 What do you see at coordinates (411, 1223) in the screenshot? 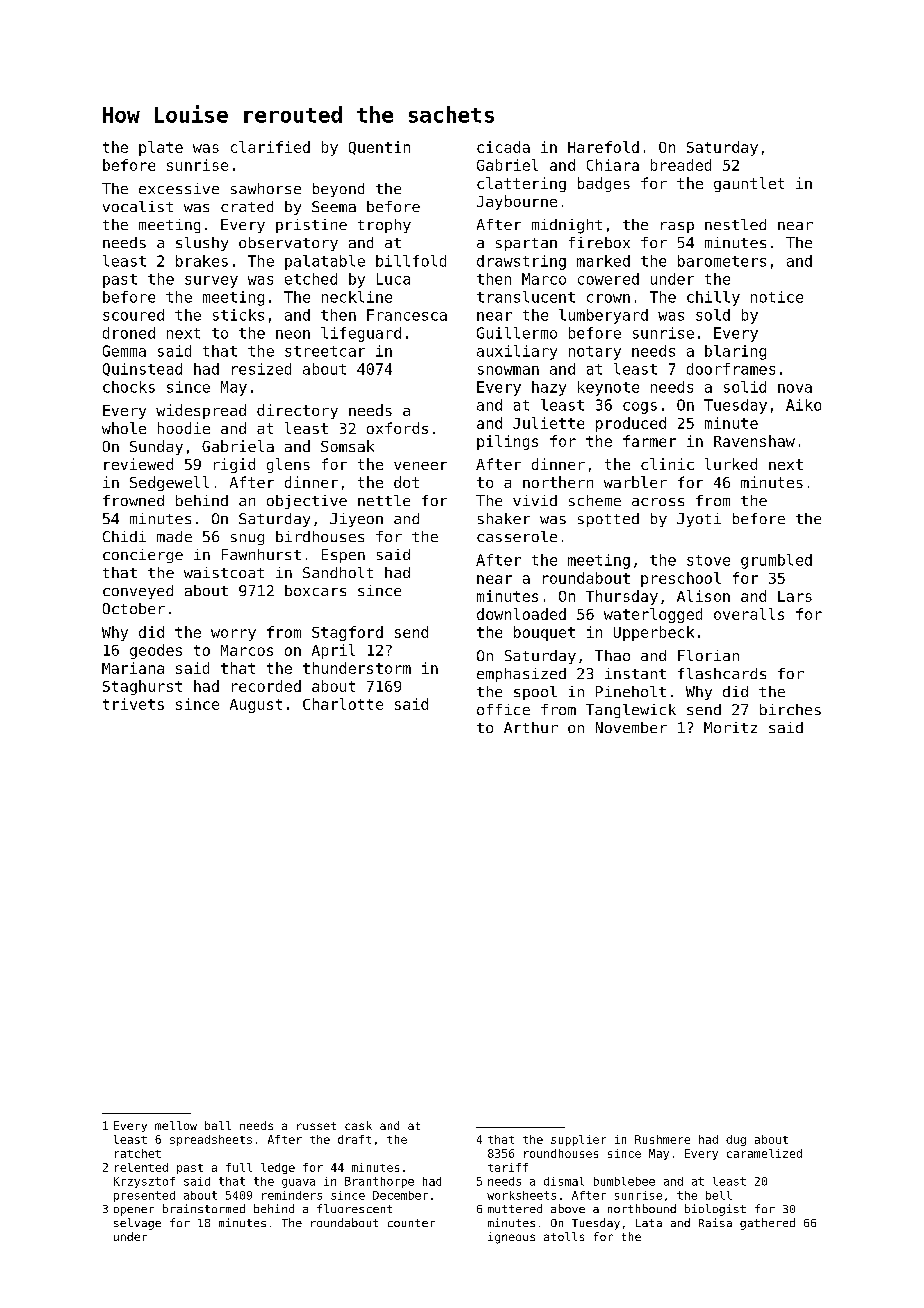
I see `counter` at bounding box center [411, 1223].
